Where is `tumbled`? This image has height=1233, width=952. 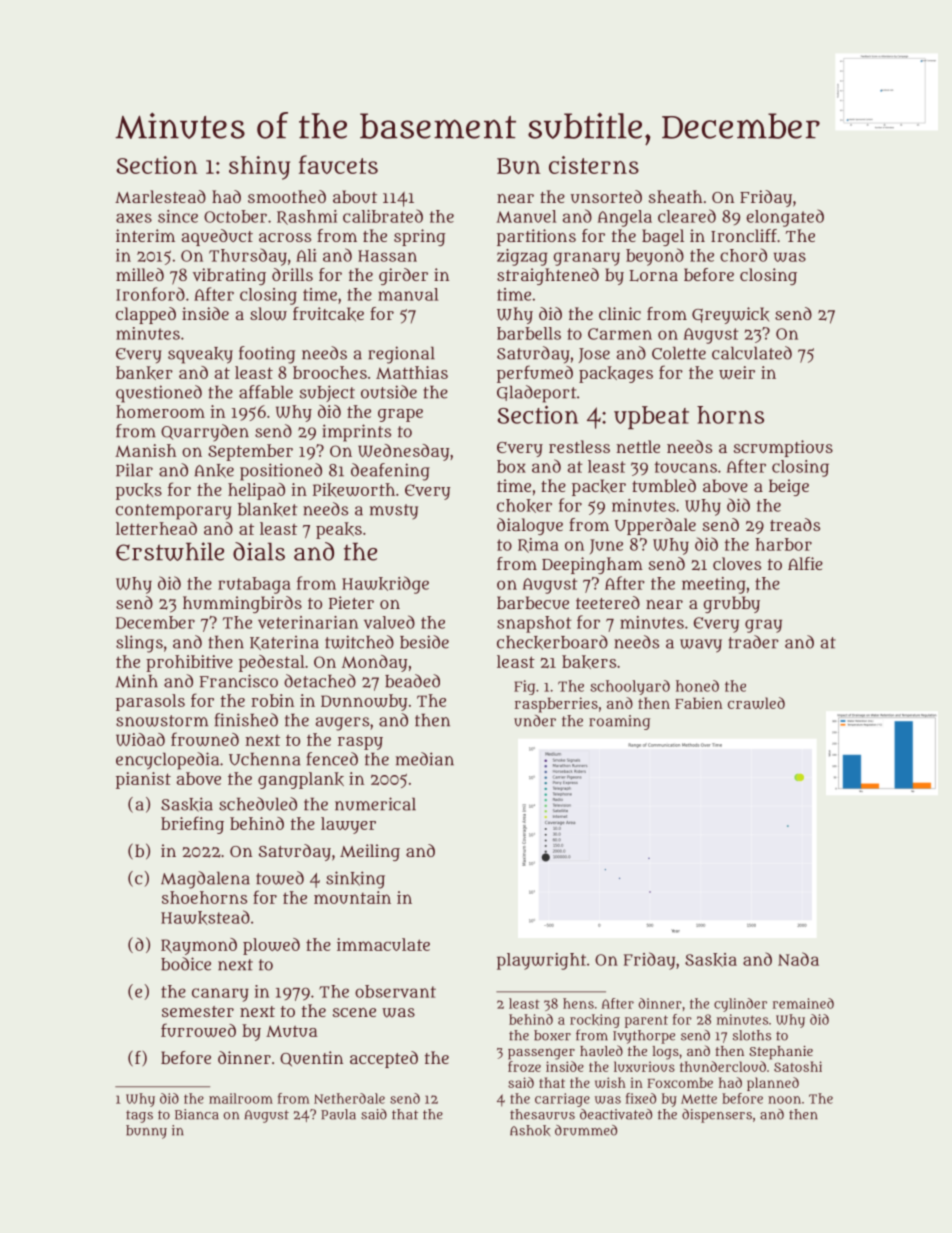
tumbled is located at coordinates (664, 485).
